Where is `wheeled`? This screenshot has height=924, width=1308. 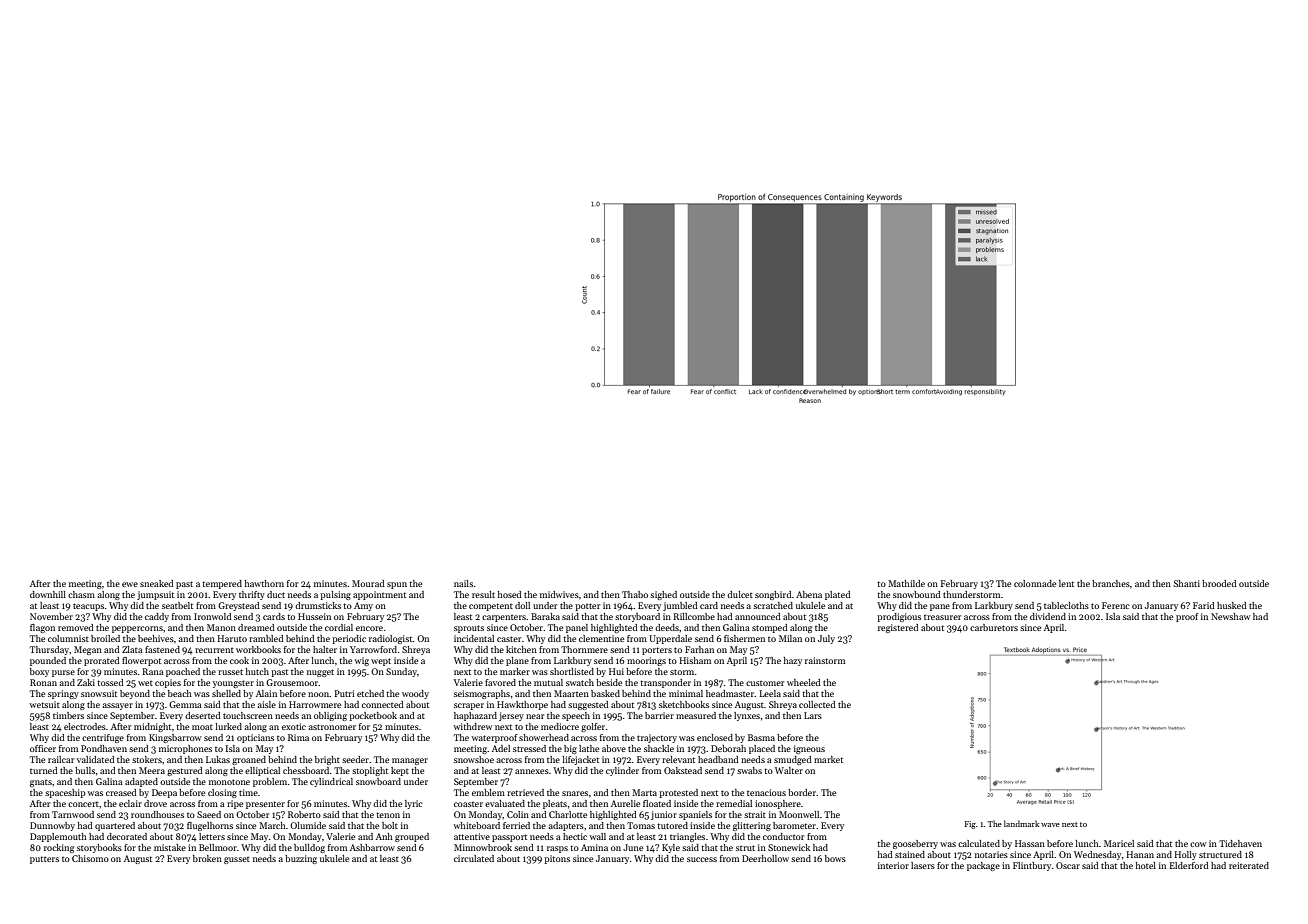 wheeled is located at coordinates (804, 682).
